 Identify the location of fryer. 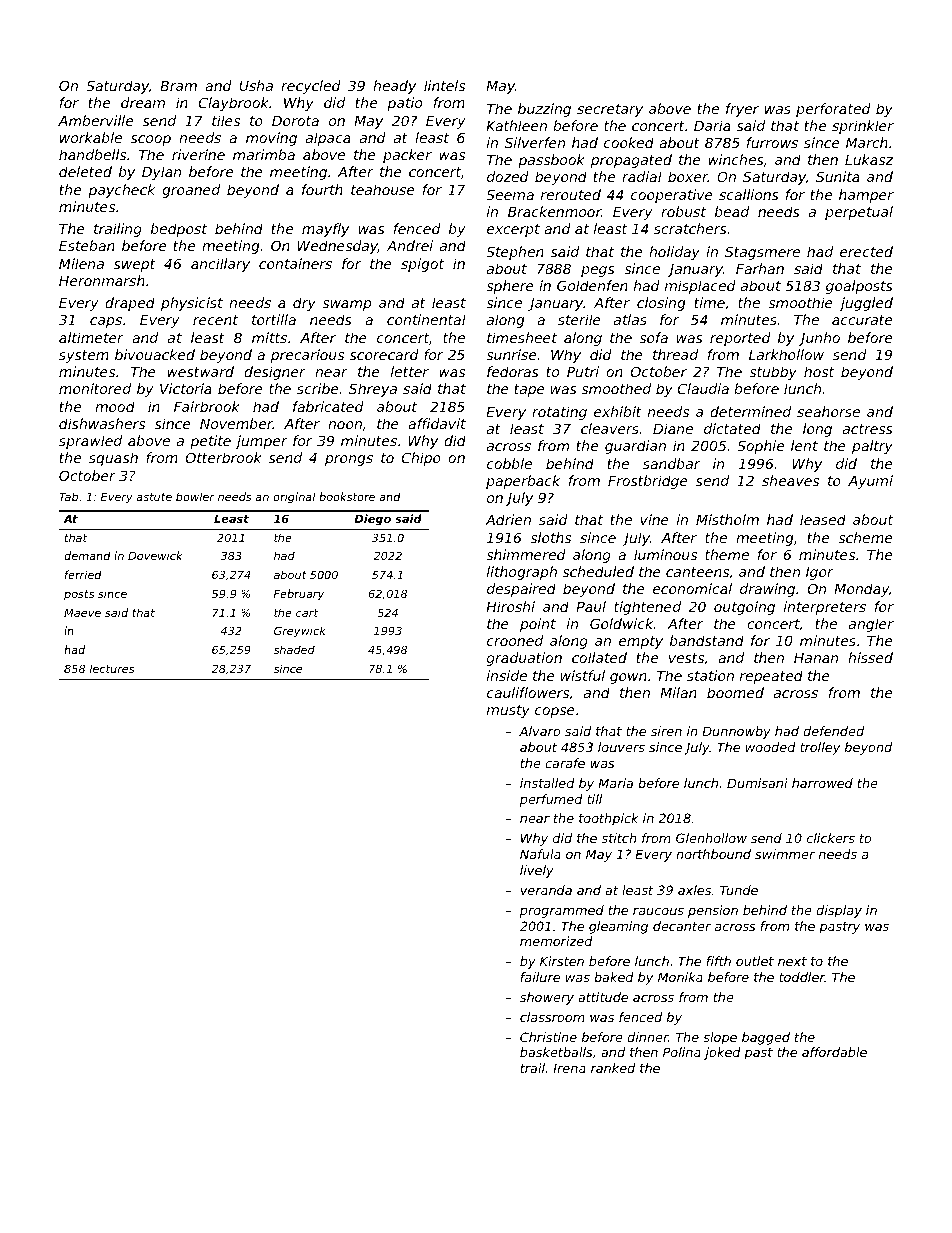
(742, 110).
